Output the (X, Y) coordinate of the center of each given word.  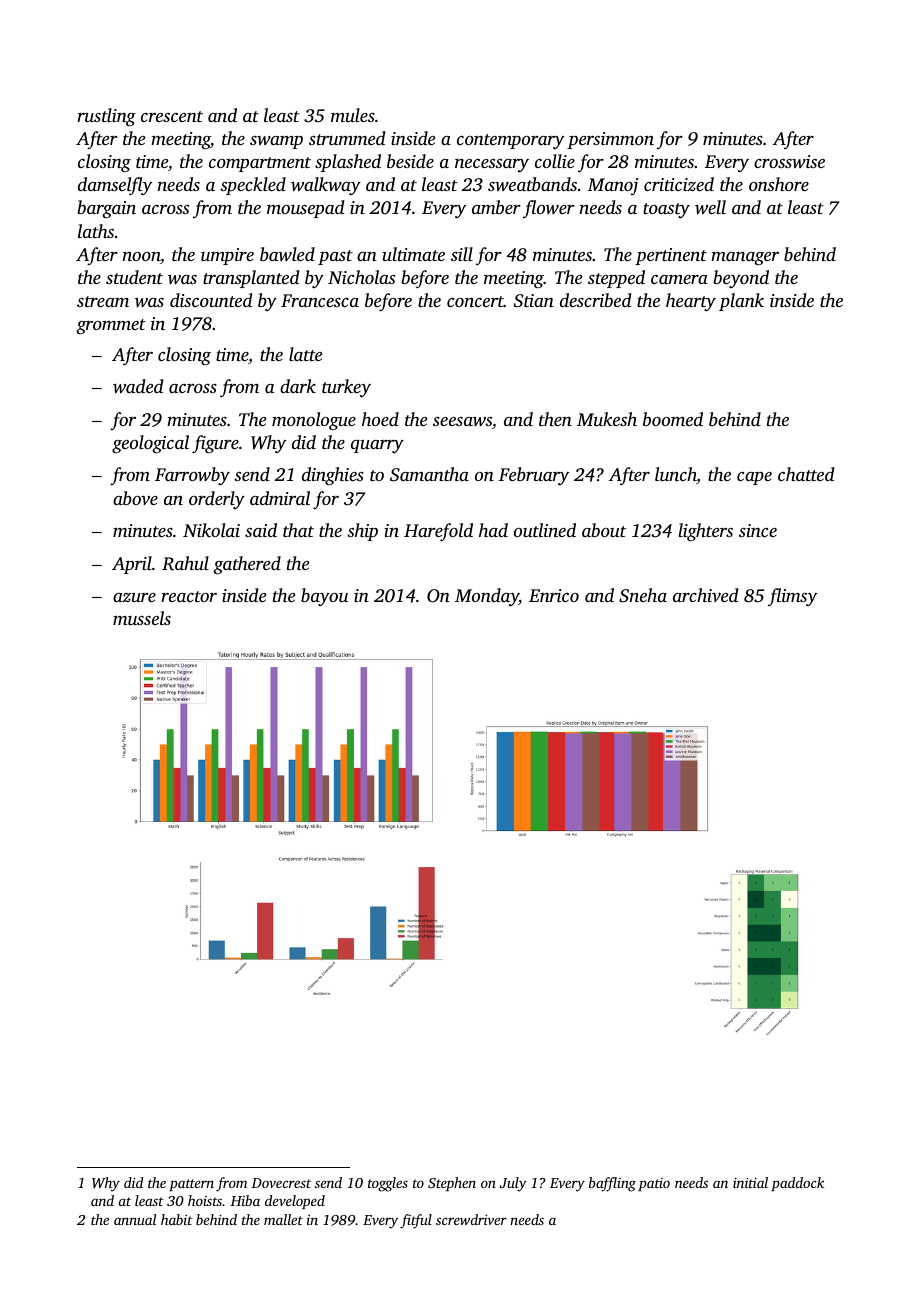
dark (298, 386)
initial (750, 1182)
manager (745, 258)
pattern (191, 1185)
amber (496, 207)
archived (706, 595)
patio (654, 1184)
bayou (324, 597)
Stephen (452, 1184)
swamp (276, 142)
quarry (377, 446)
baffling (612, 1184)
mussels (142, 618)
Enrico (554, 595)
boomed (673, 419)
